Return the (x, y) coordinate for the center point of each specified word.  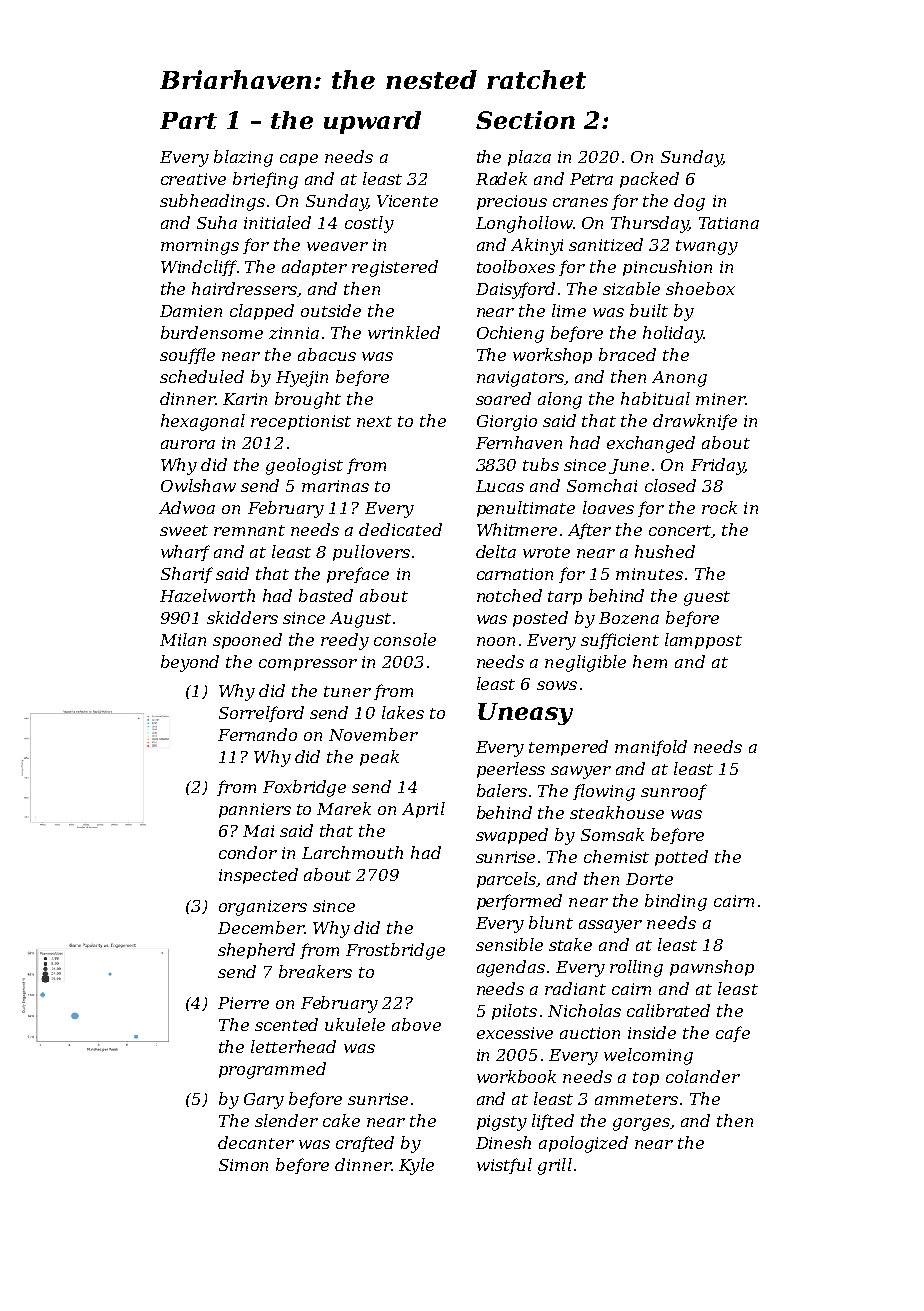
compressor (308, 665)
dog (689, 202)
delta (496, 551)
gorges (641, 1124)
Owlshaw (198, 485)
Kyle (416, 1166)
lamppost (703, 641)
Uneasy (525, 714)
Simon (243, 1165)
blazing (243, 158)
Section (525, 120)
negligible (585, 663)
